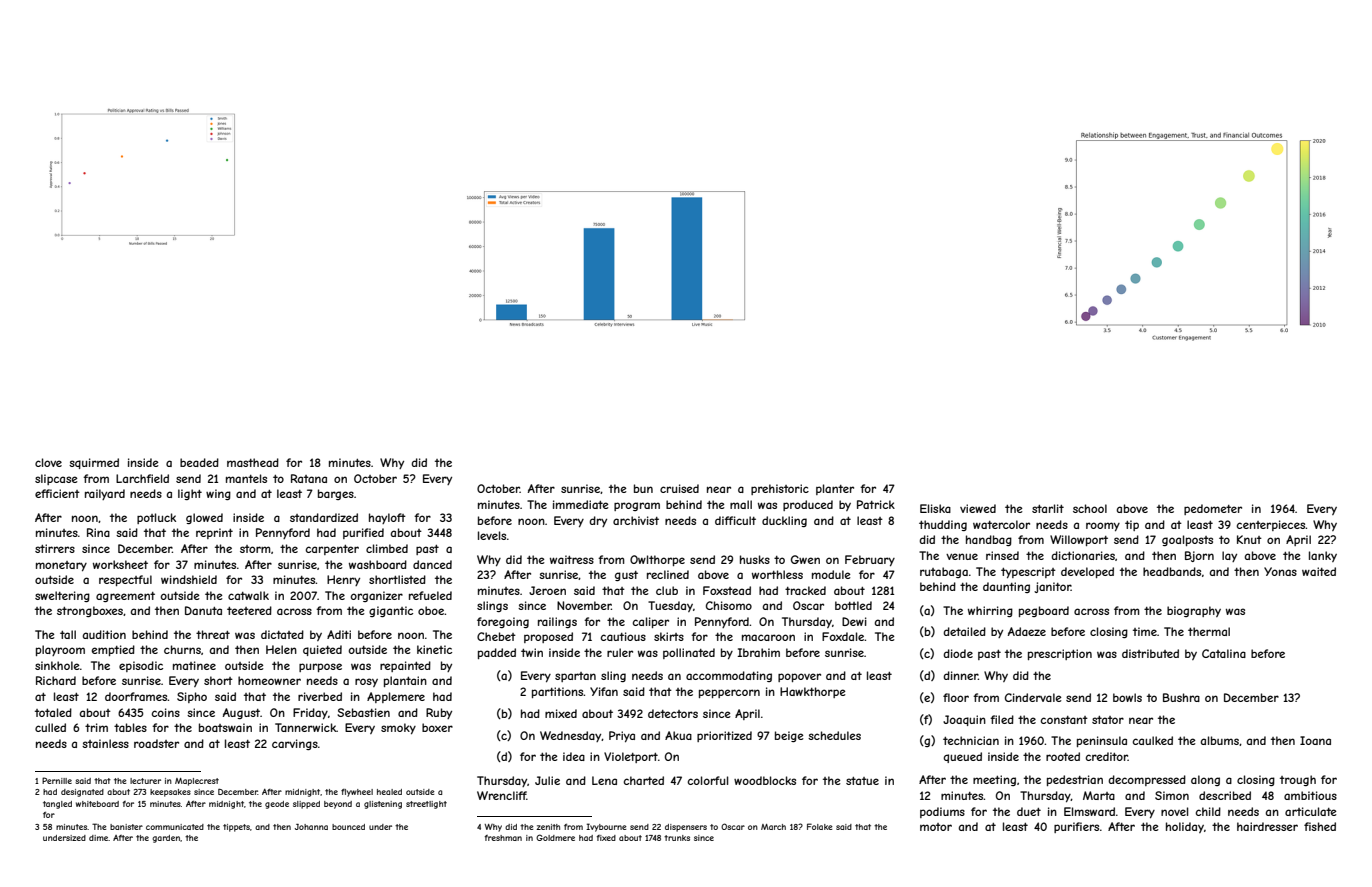 This page has width=1372, height=887. I want to click on planter, so click(835, 489).
